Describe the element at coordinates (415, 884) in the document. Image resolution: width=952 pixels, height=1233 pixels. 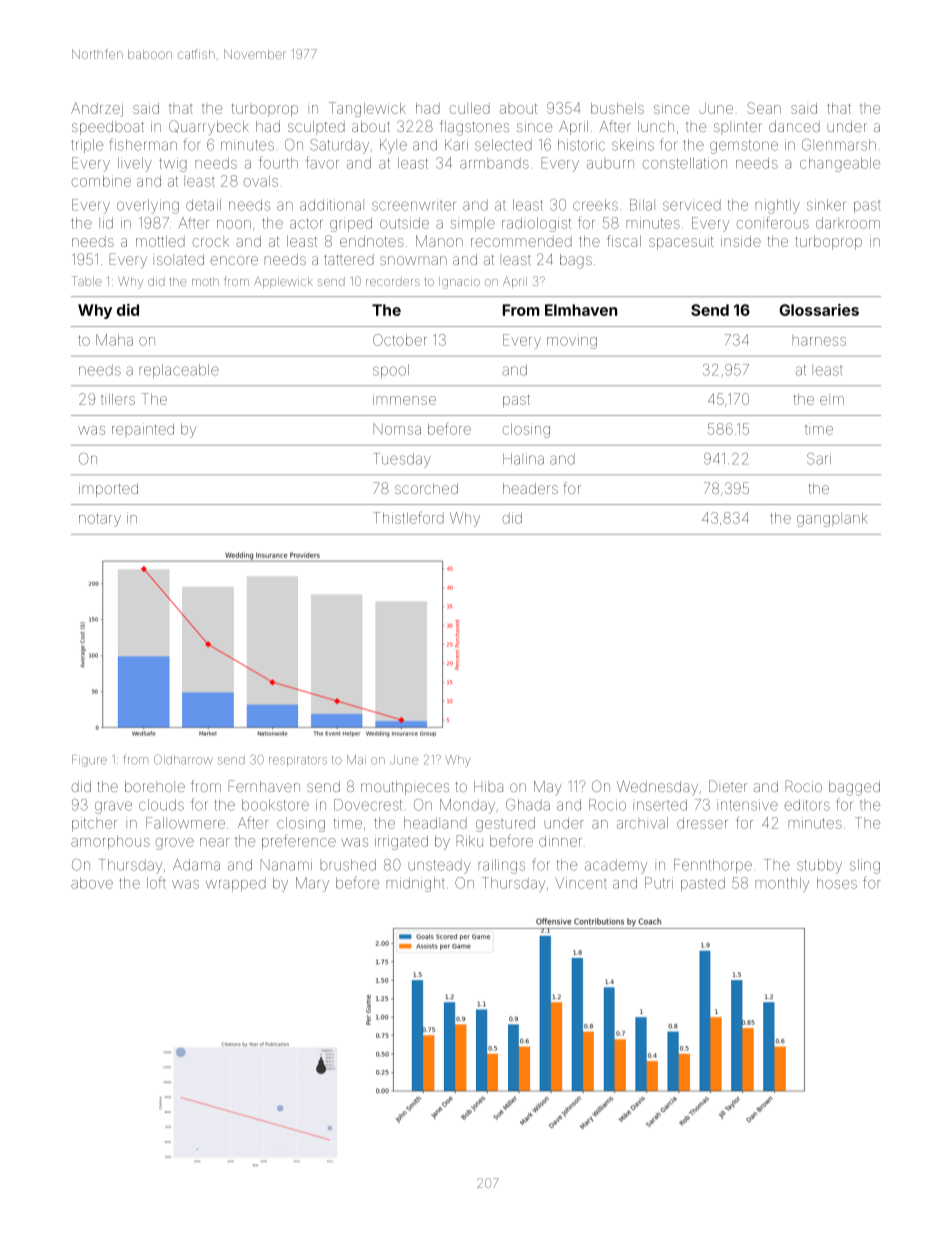
I see `midnight` at that location.
